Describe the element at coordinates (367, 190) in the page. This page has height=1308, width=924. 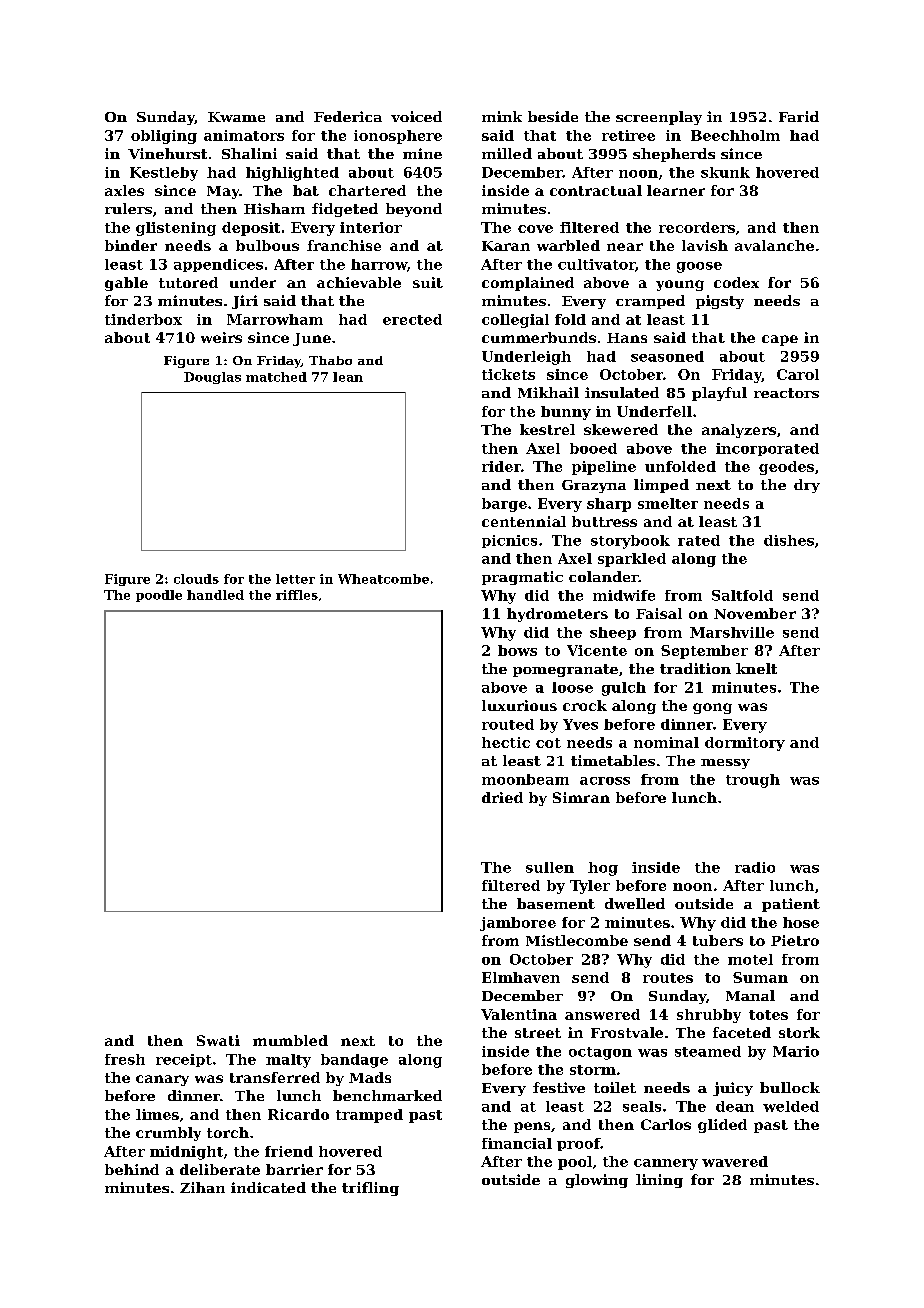
I see `chartered` at that location.
